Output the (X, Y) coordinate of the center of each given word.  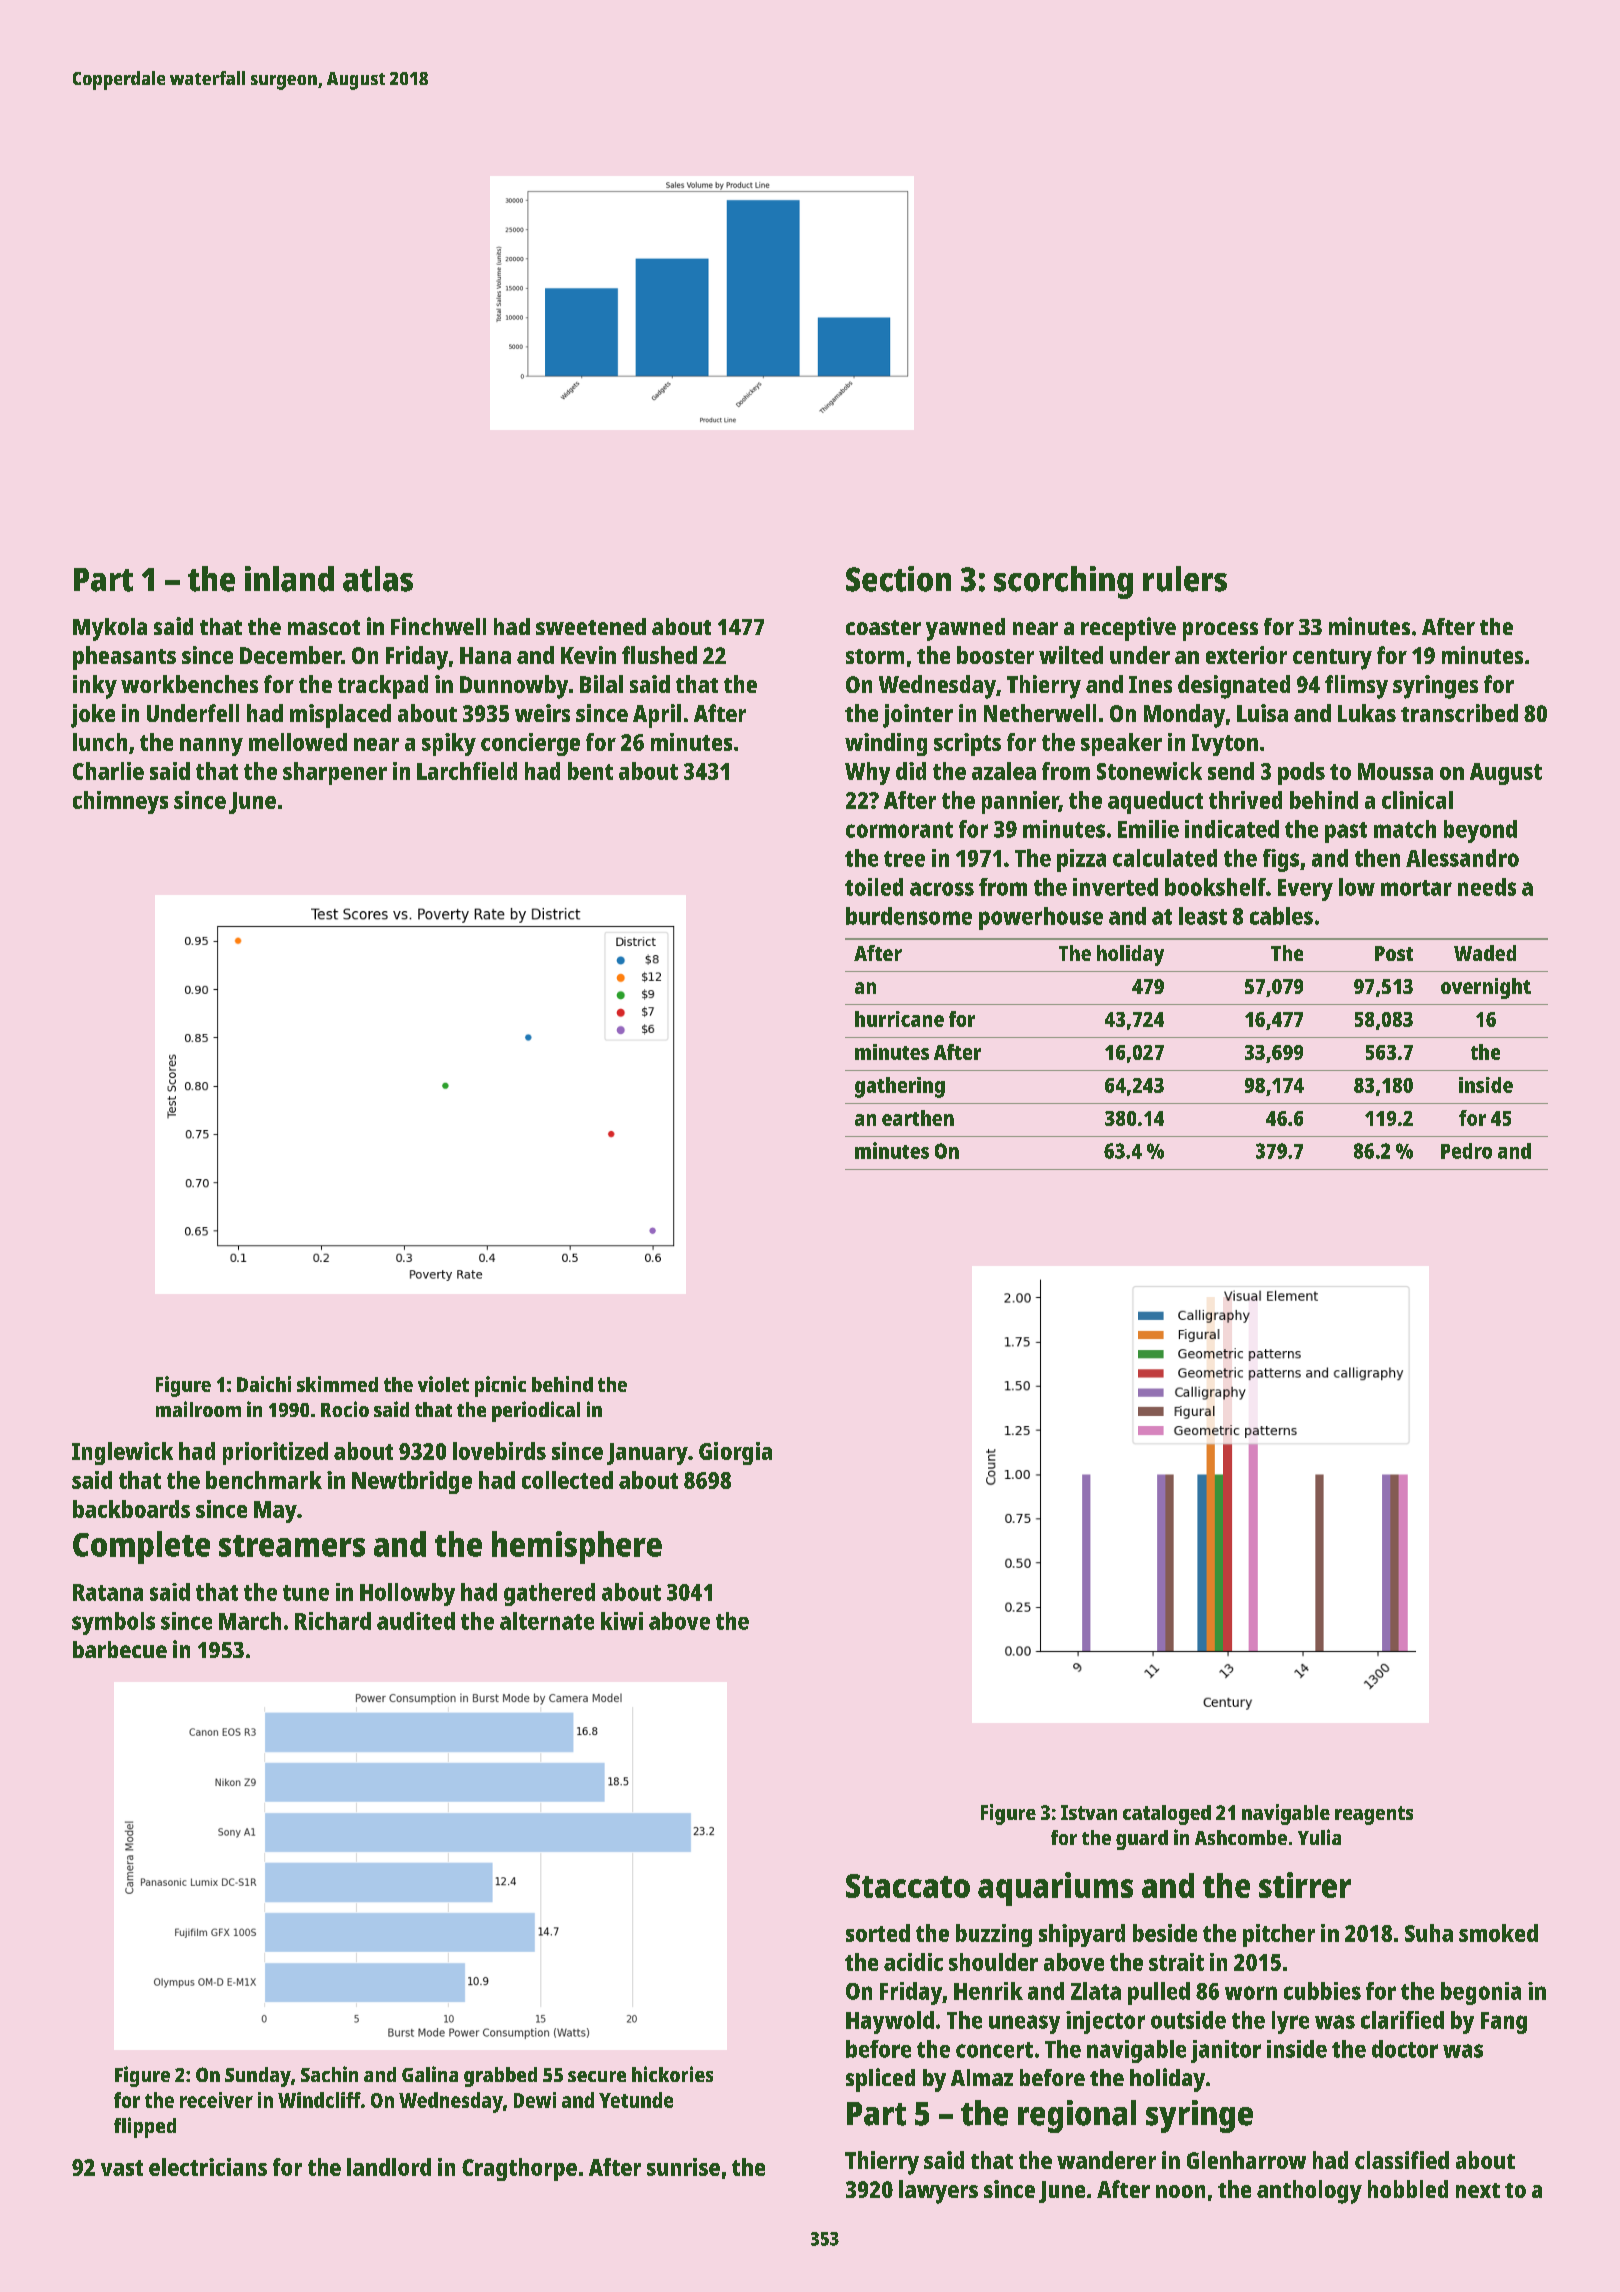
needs (1487, 887)
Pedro (1466, 1151)
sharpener (335, 773)
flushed (659, 655)
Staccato (908, 1886)
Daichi (264, 1384)
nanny (211, 747)
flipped (145, 2127)
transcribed (1459, 713)
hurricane (899, 1019)
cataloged (1167, 1815)
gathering (900, 1087)
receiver (216, 2100)
